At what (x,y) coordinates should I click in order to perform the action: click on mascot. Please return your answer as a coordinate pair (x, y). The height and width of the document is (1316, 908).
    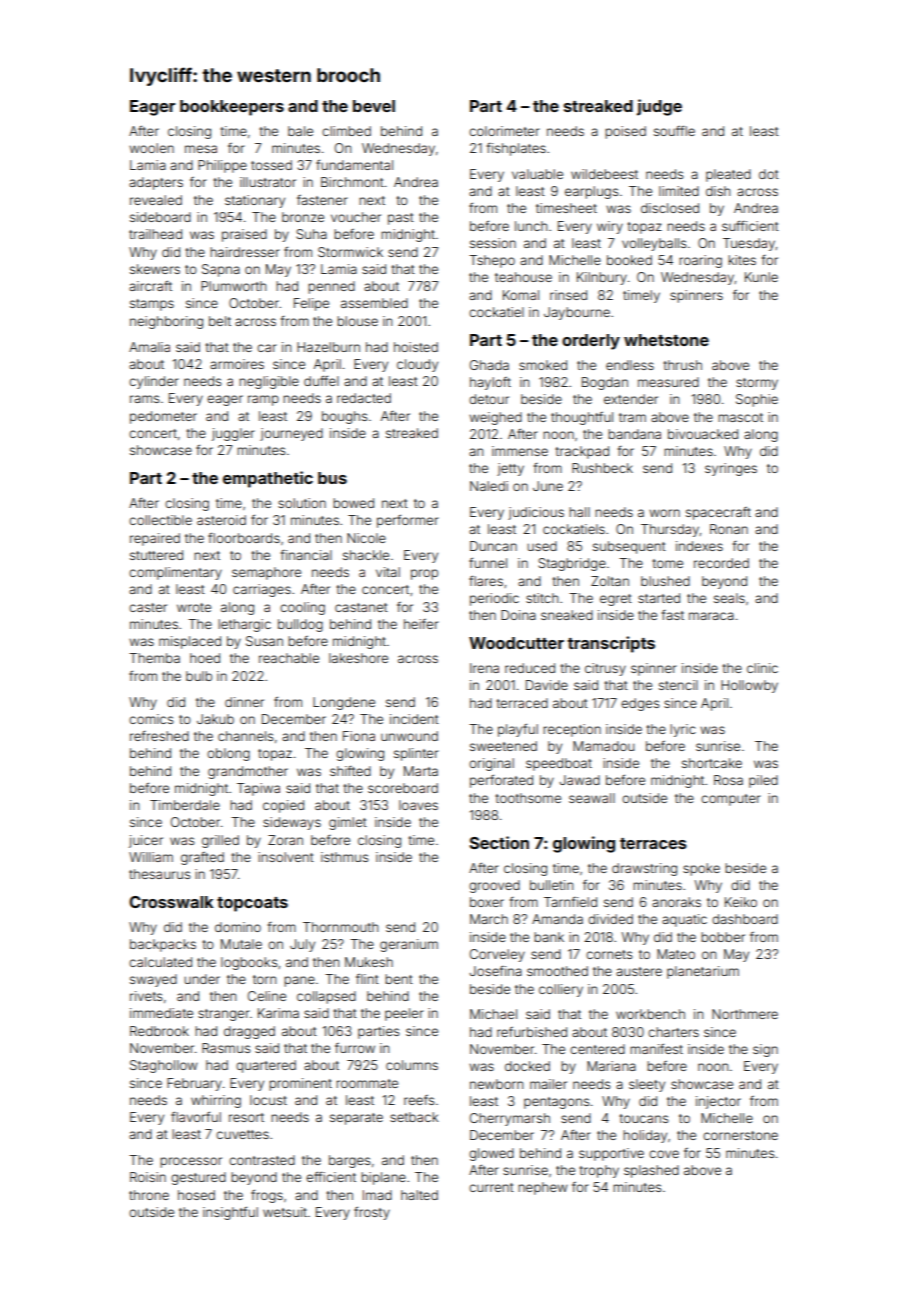
    Looking at the image, I should click on (740, 417).
